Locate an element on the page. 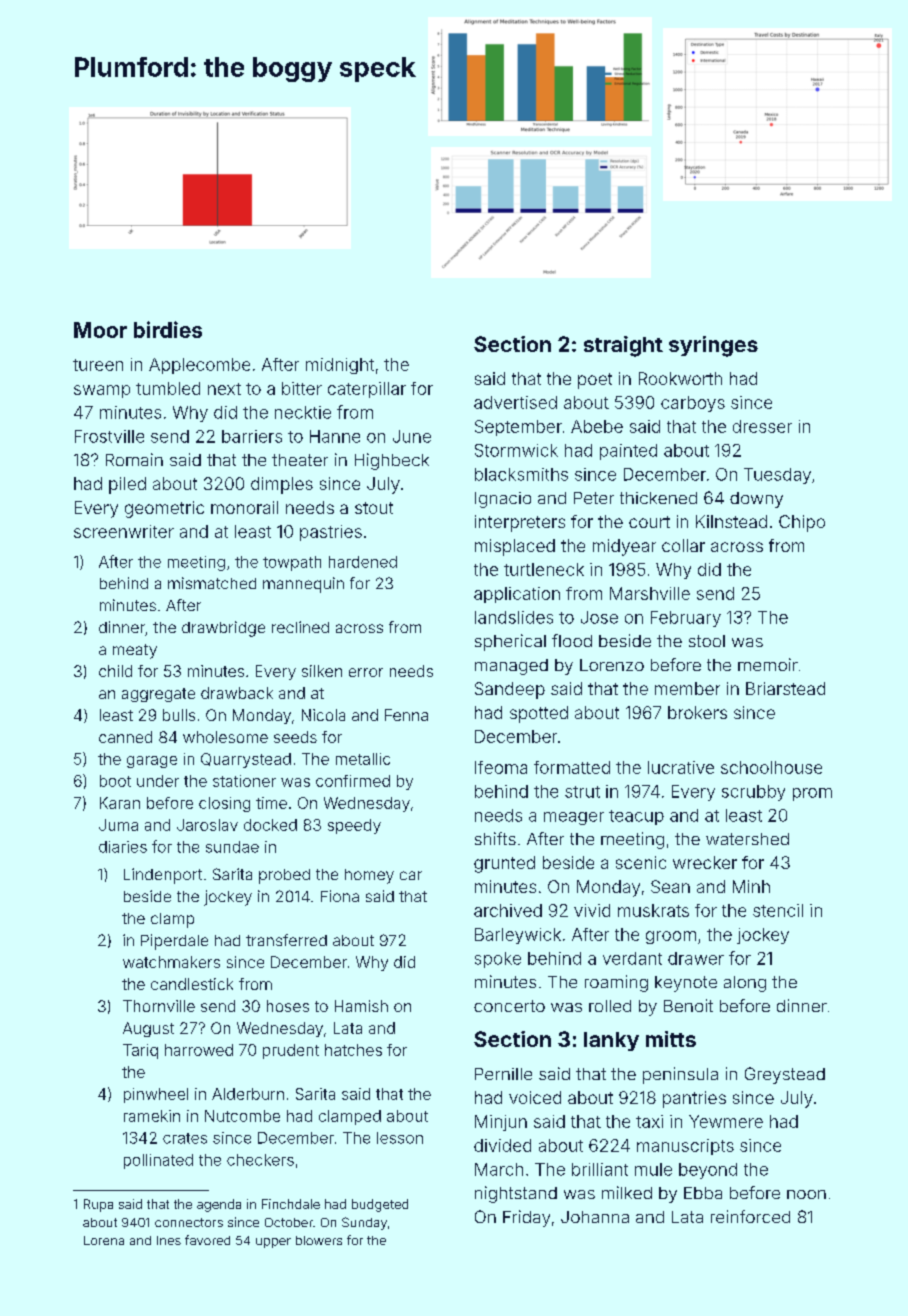 The width and height of the document is (908, 1316). lucrative is located at coordinates (681, 767).
